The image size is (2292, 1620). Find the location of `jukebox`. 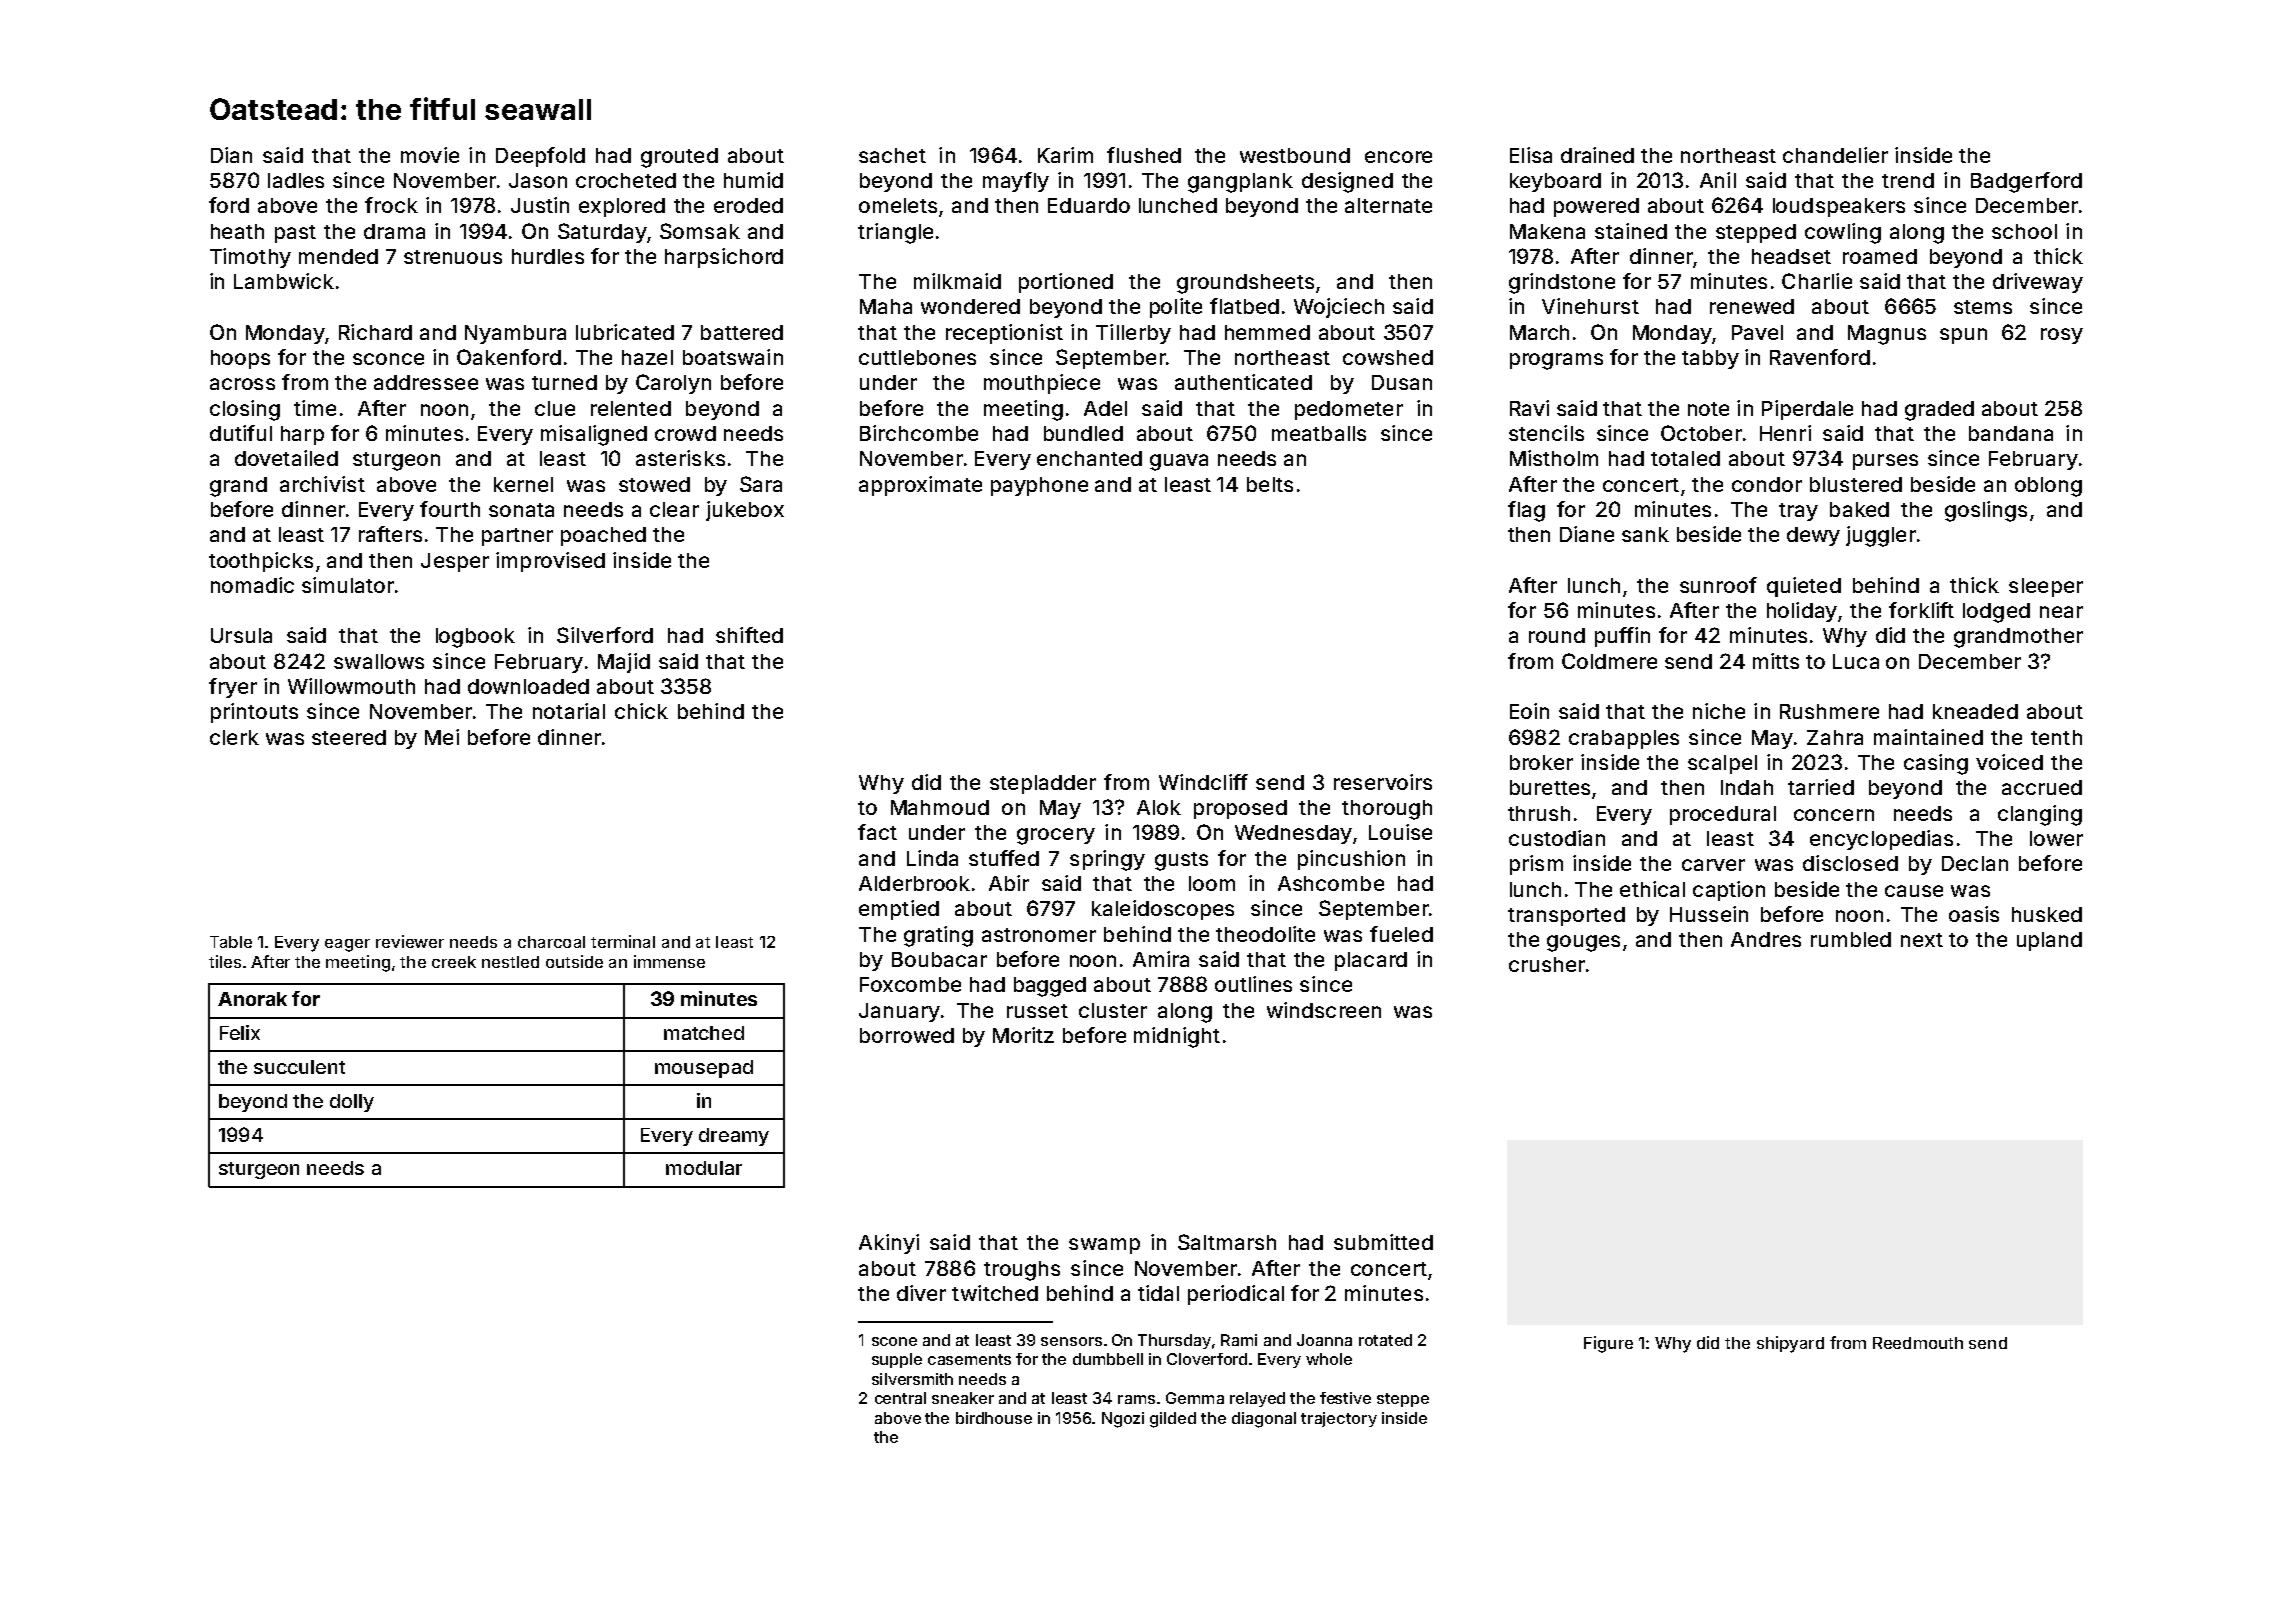

jukebox is located at coordinates (745, 511).
